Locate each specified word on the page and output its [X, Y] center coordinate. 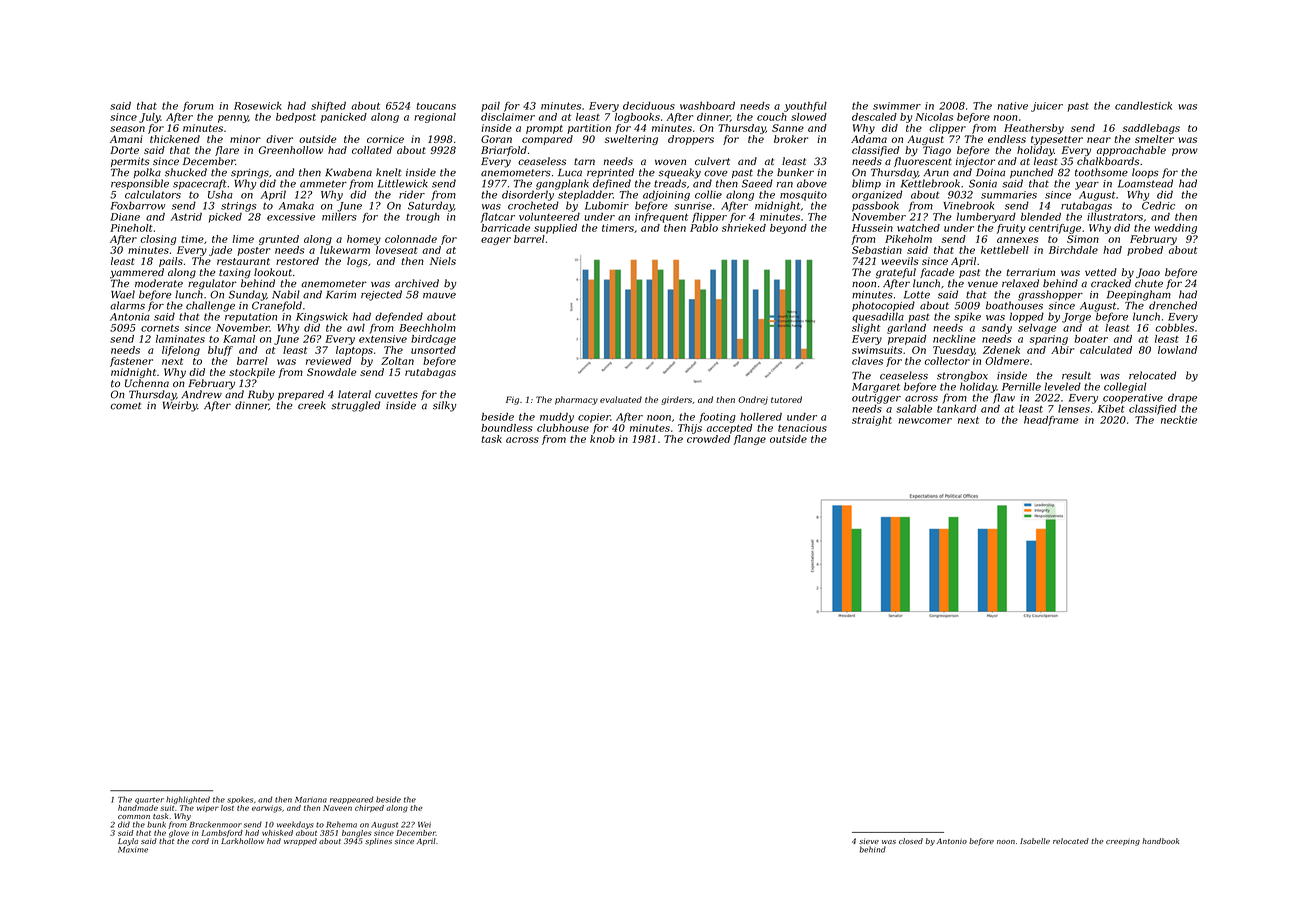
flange [750, 440]
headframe [1051, 421]
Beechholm [427, 328]
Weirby [180, 406]
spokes [240, 800]
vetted [1101, 272]
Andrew [201, 394]
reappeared [352, 800]
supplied [555, 229]
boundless [507, 428]
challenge [210, 306]
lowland [1177, 350]
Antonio [952, 841]
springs [250, 174]
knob [602, 439]
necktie [1179, 420]
